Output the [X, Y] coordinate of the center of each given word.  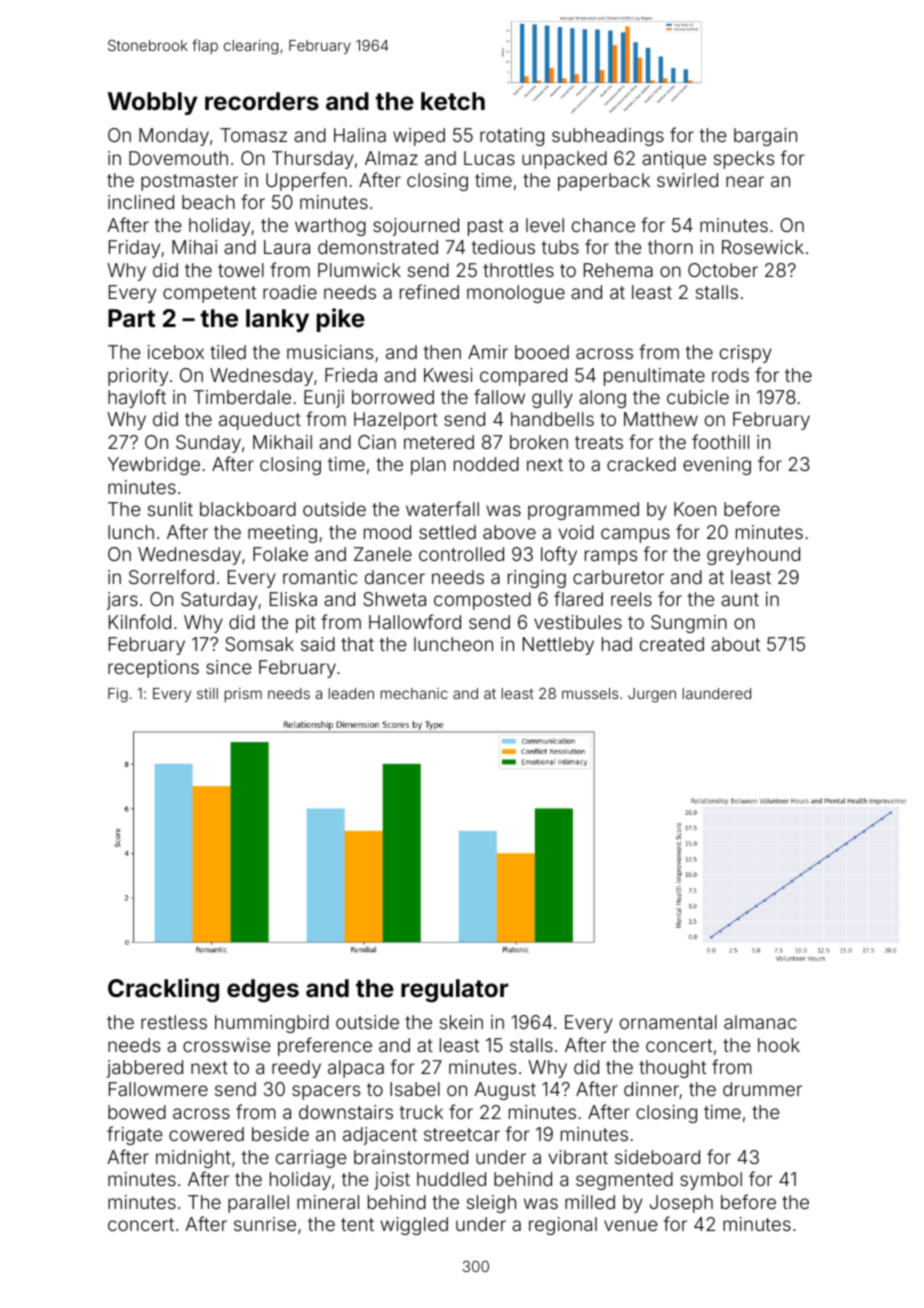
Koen [695, 509]
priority [138, 377]
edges [263, 991]
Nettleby [558, 646]
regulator [454, 991]
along [602, 399]
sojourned [416, 227]
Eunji [324, 399]
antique [674, 160]
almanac [760, 1022]
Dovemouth [178, 158]
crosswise [227, 1045]
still [207, 693]
